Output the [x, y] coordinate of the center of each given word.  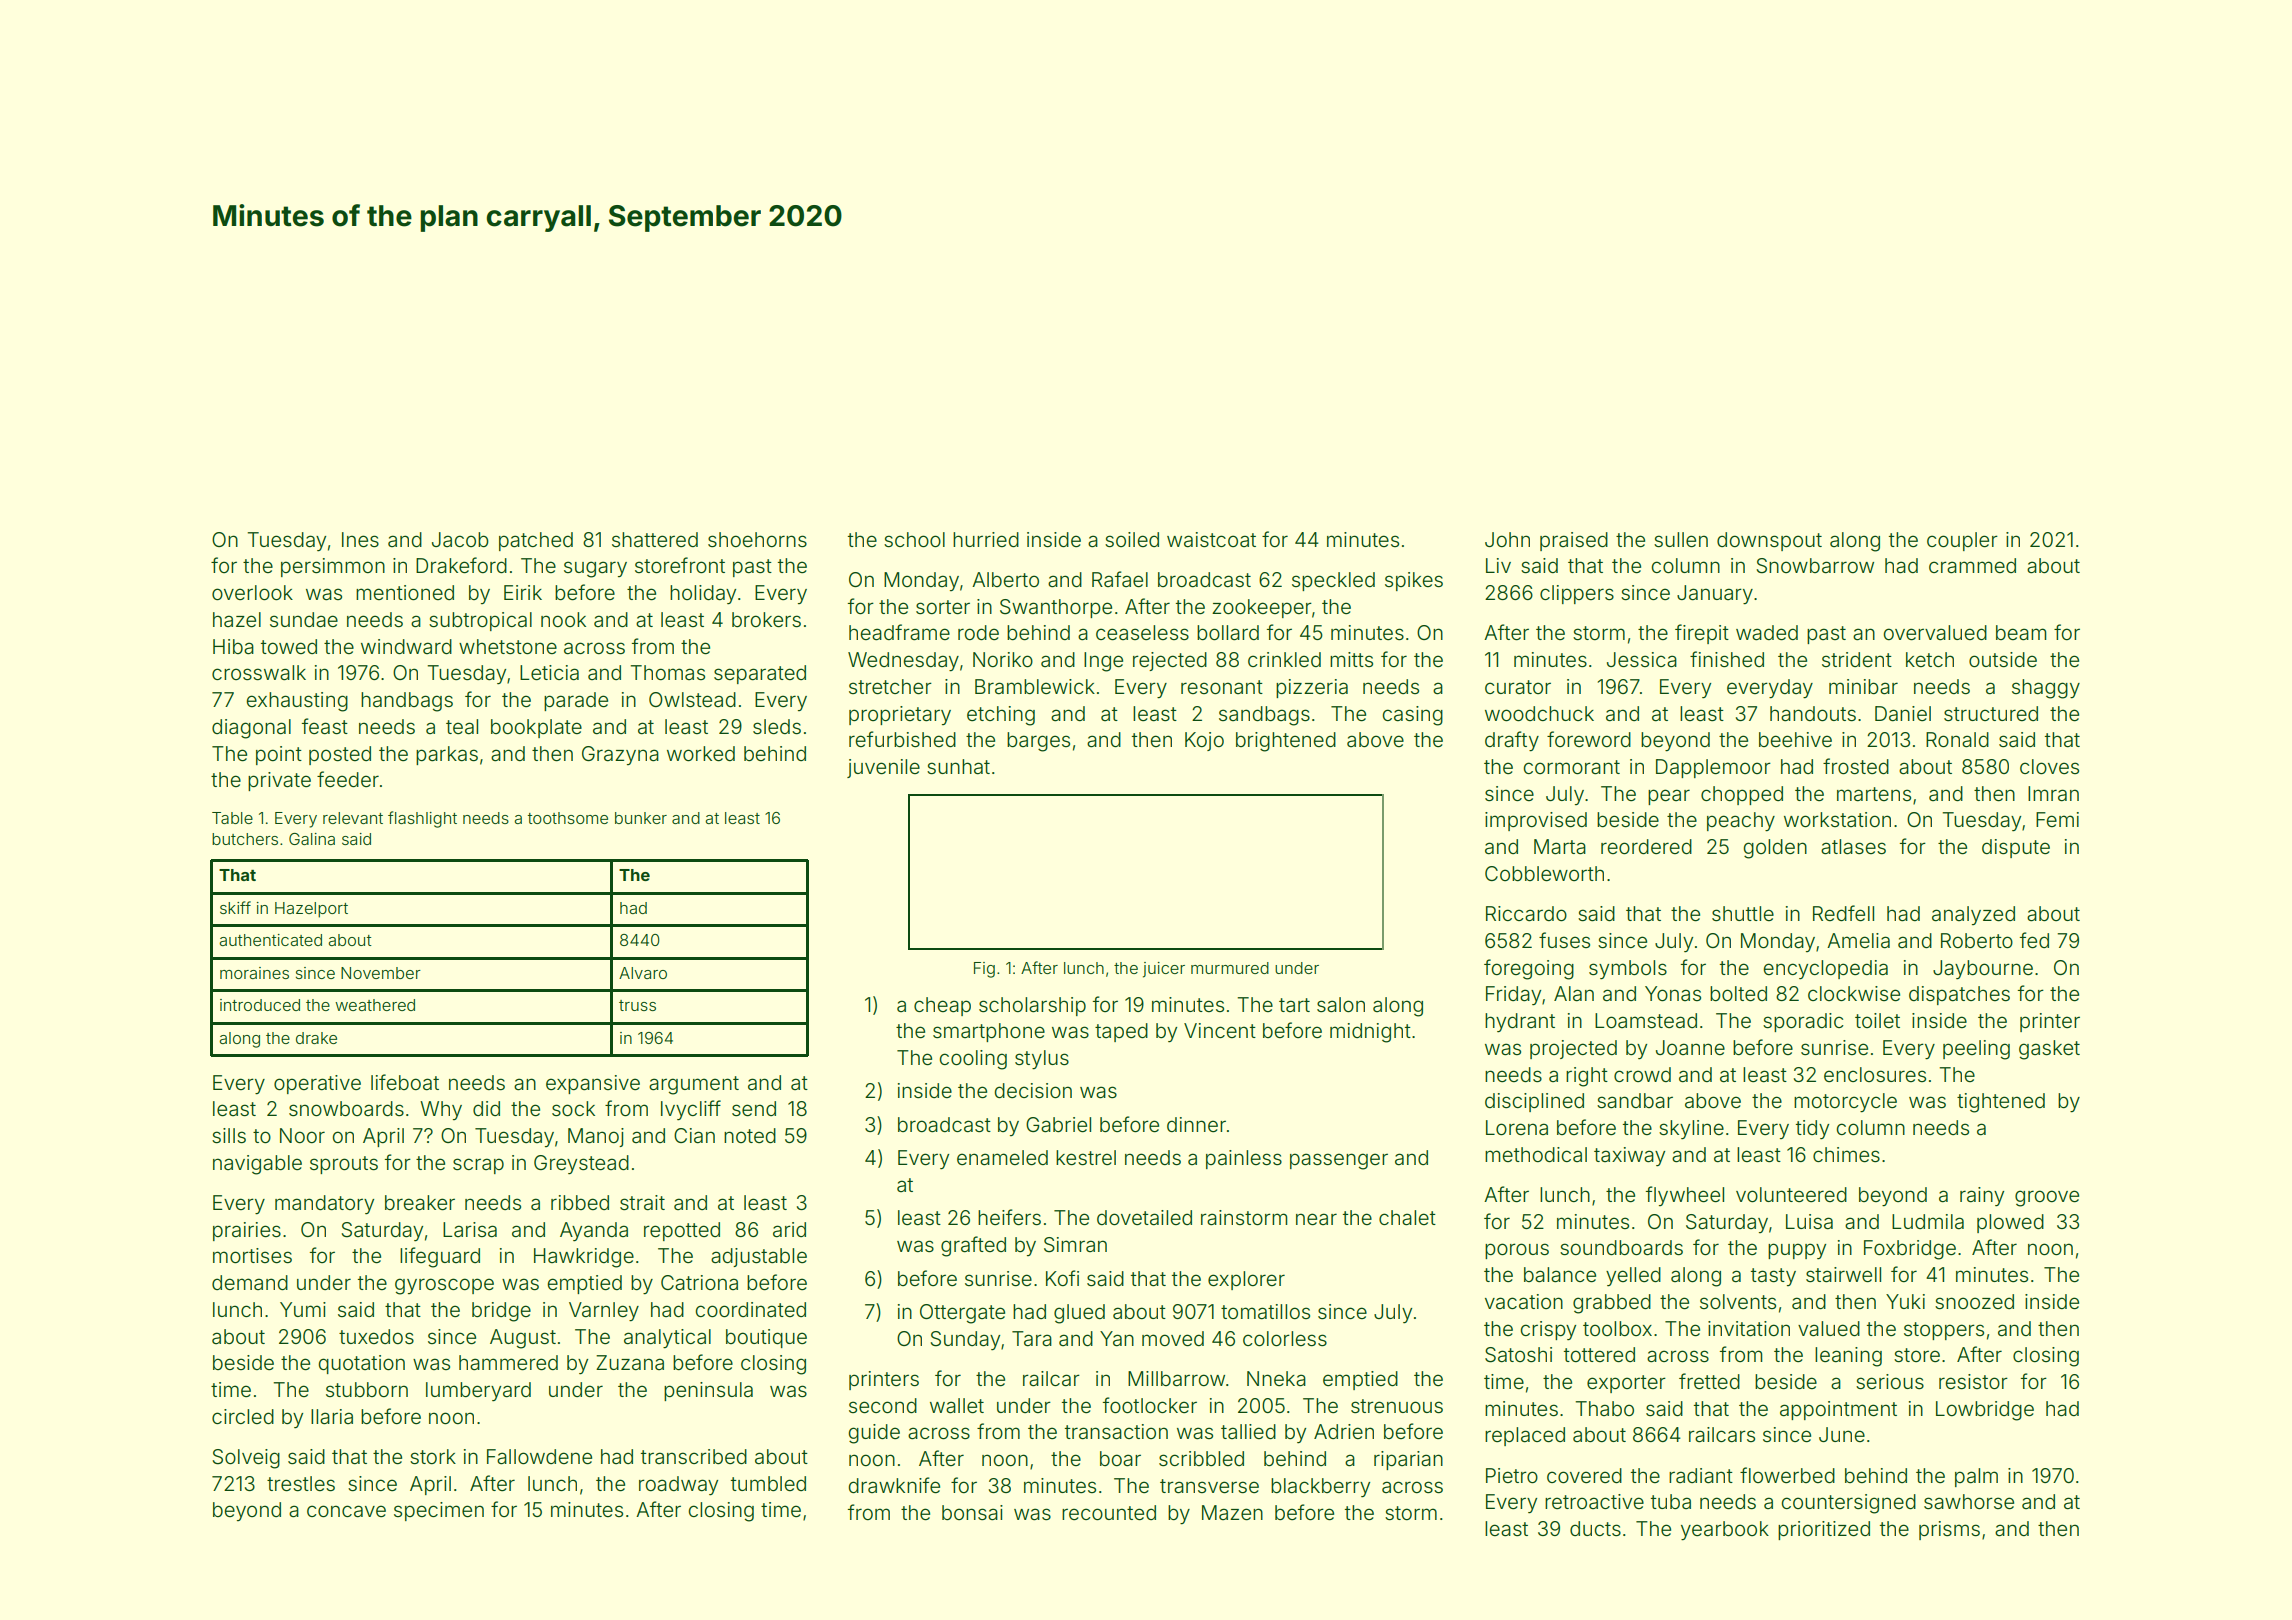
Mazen [1232, 1512]
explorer [1246, 1280]
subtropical [480, 621]
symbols [1628, 969]
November [381, 973]
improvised [1536, 821]
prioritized [1824, 1530]
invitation [1749, 1328]
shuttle [1743, 913]
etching [1001, 716]
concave [346, 1511]
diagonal [251, 729]
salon [1341, 1004]
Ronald [1957, 739]
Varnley [604, 1311]
